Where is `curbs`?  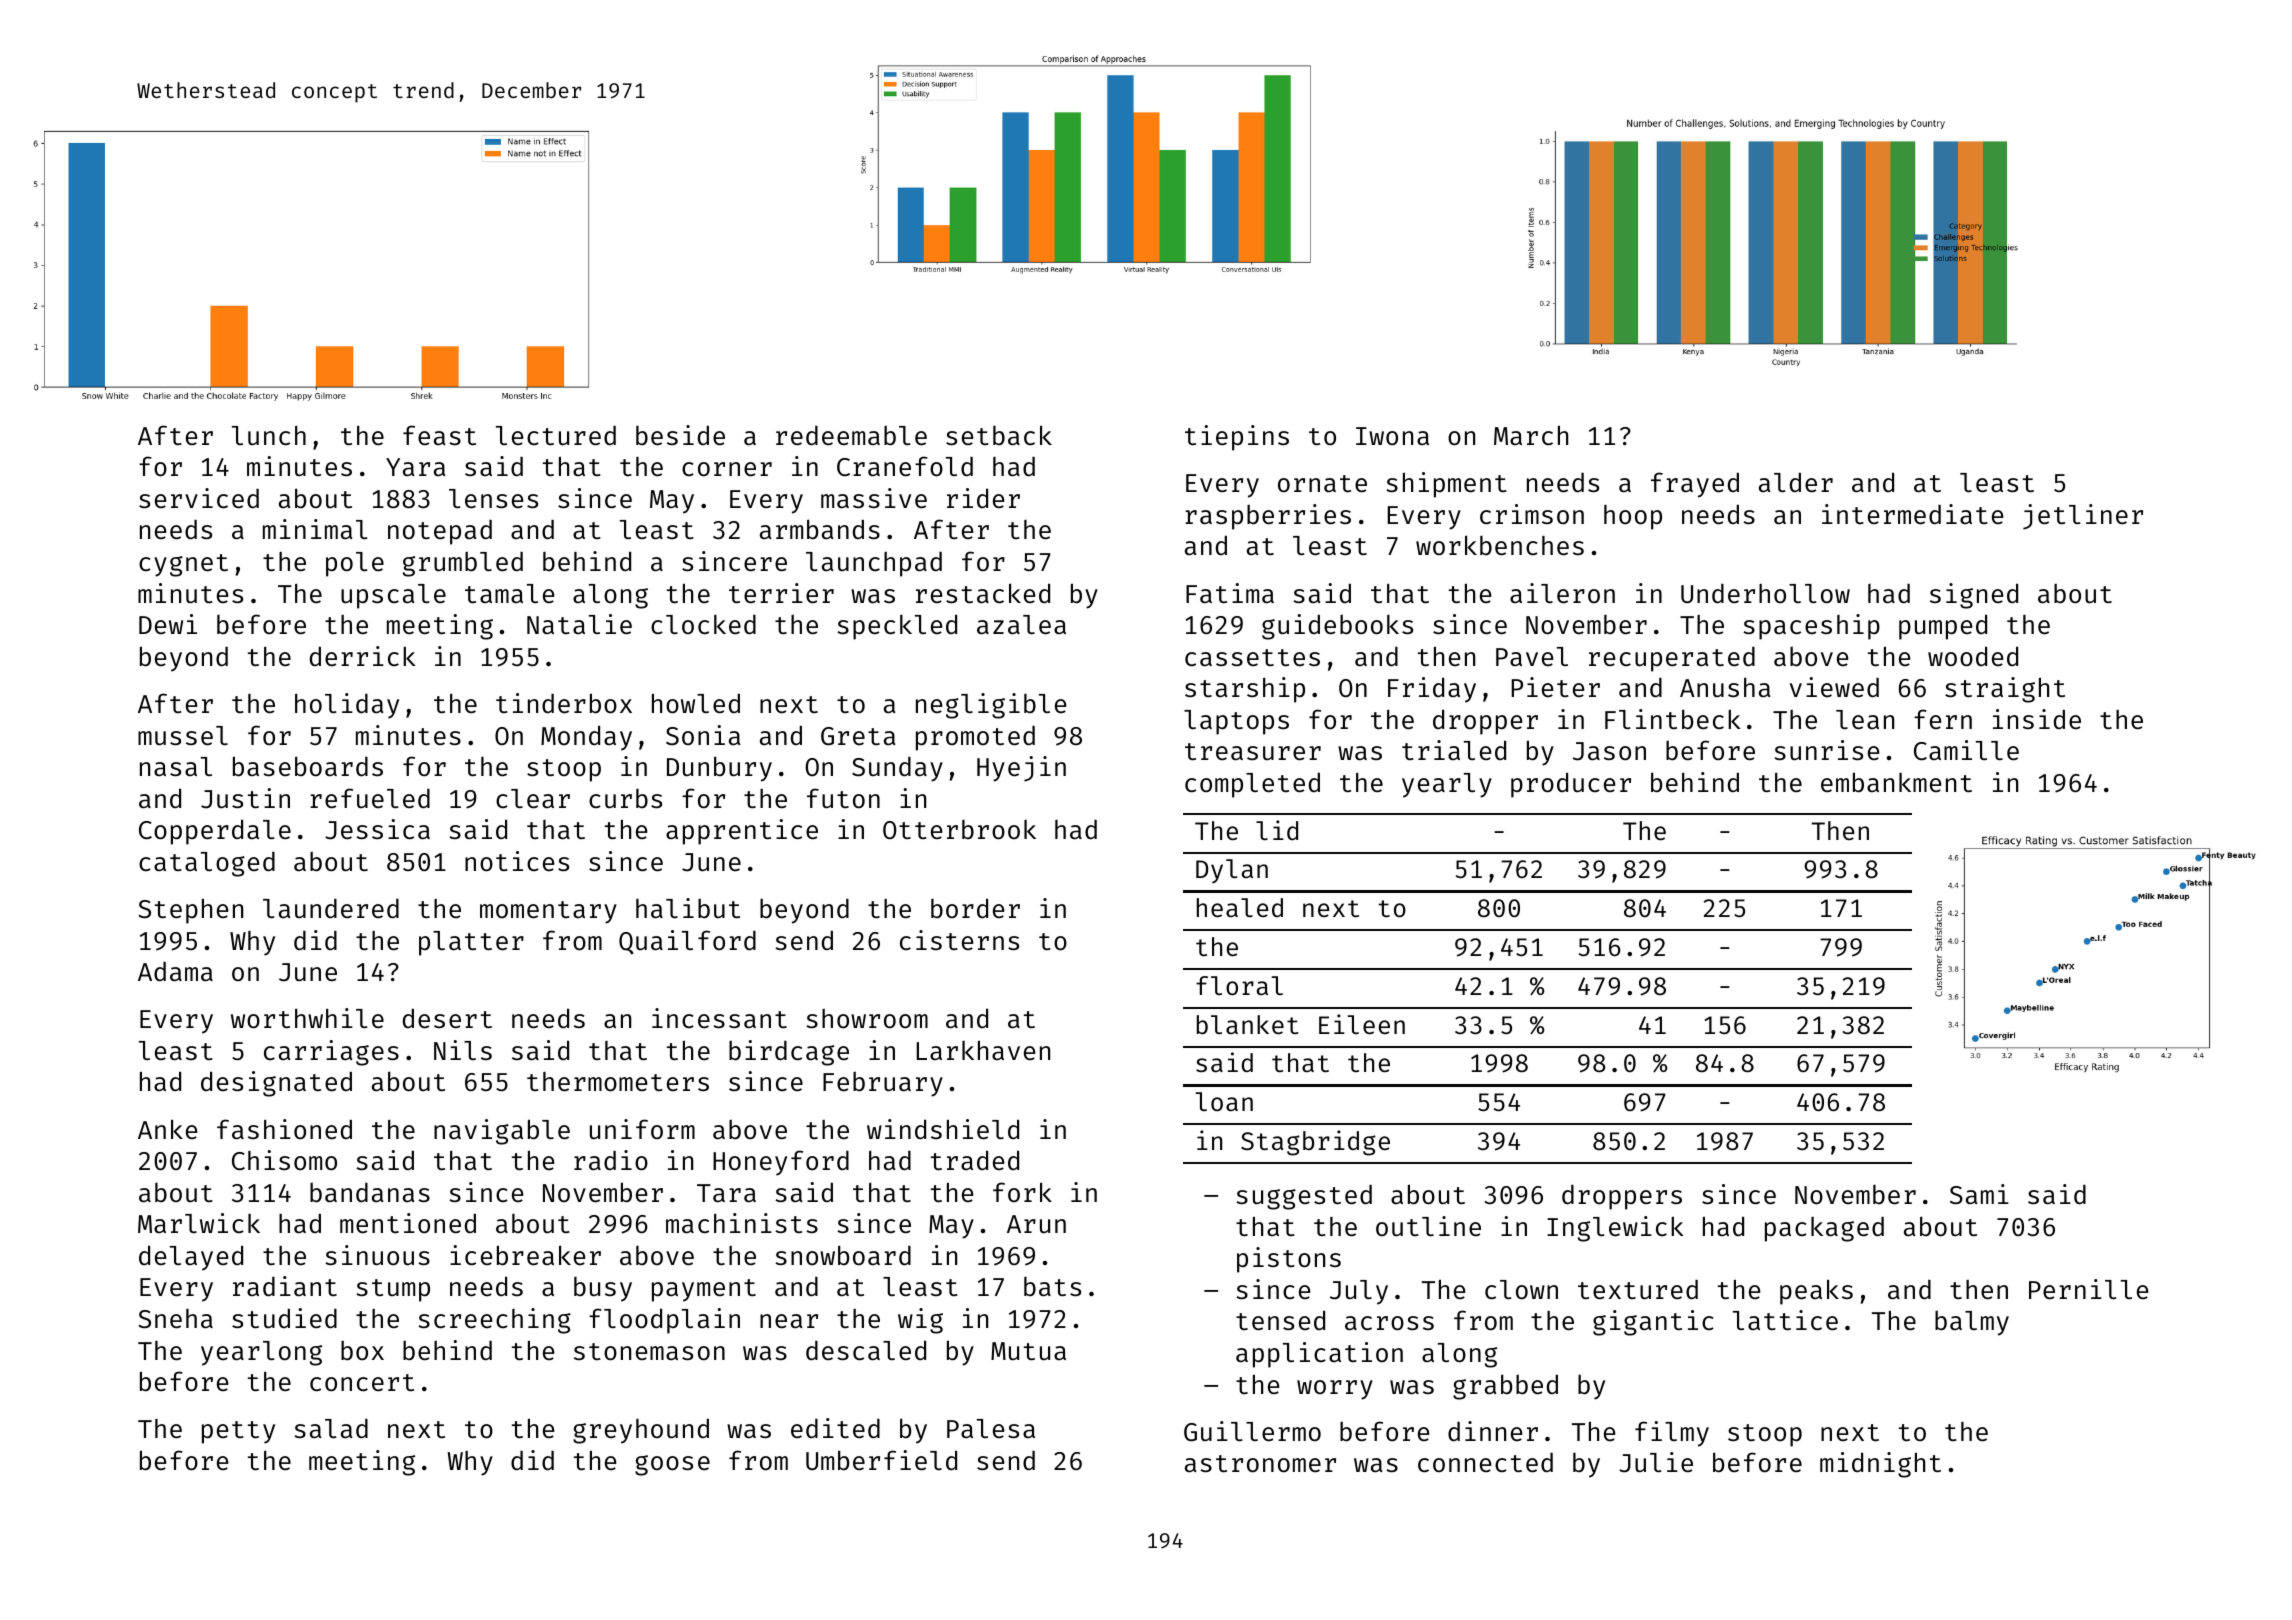 curbs is located at coordinates (625, 799).
